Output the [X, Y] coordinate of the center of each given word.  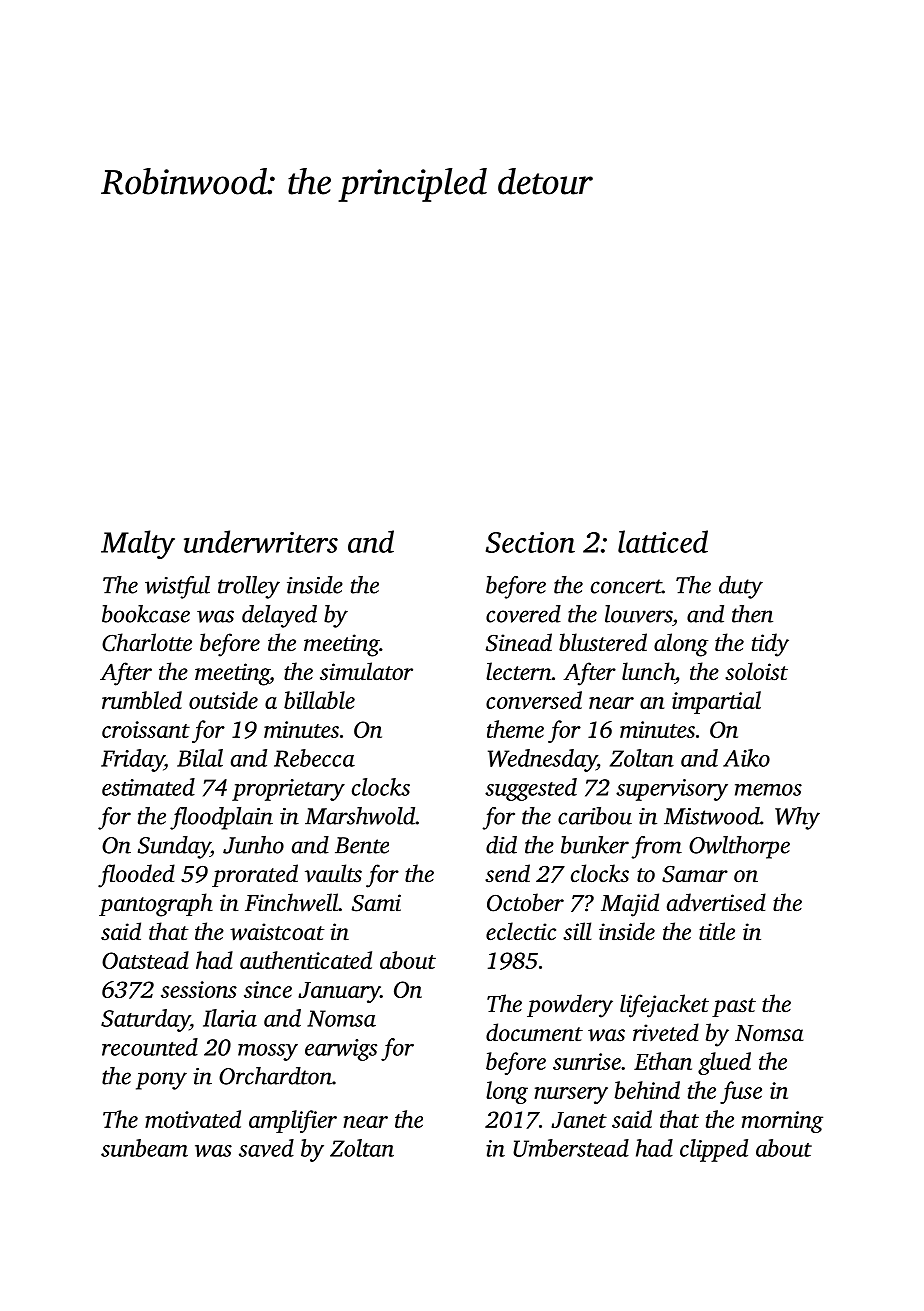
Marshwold [360, 816]
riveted [666, 1032]
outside [223, 700]
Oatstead [145, 960]
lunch [648, 671]
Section [530, 542]
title [717, 931]
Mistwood [712, 816]
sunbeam [144, 1148]
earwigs [341, 1050]
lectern [519, 671]
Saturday [145, 1020]
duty [741, 587]
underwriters [261, 541]
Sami [376, 903]
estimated [148, 787]
